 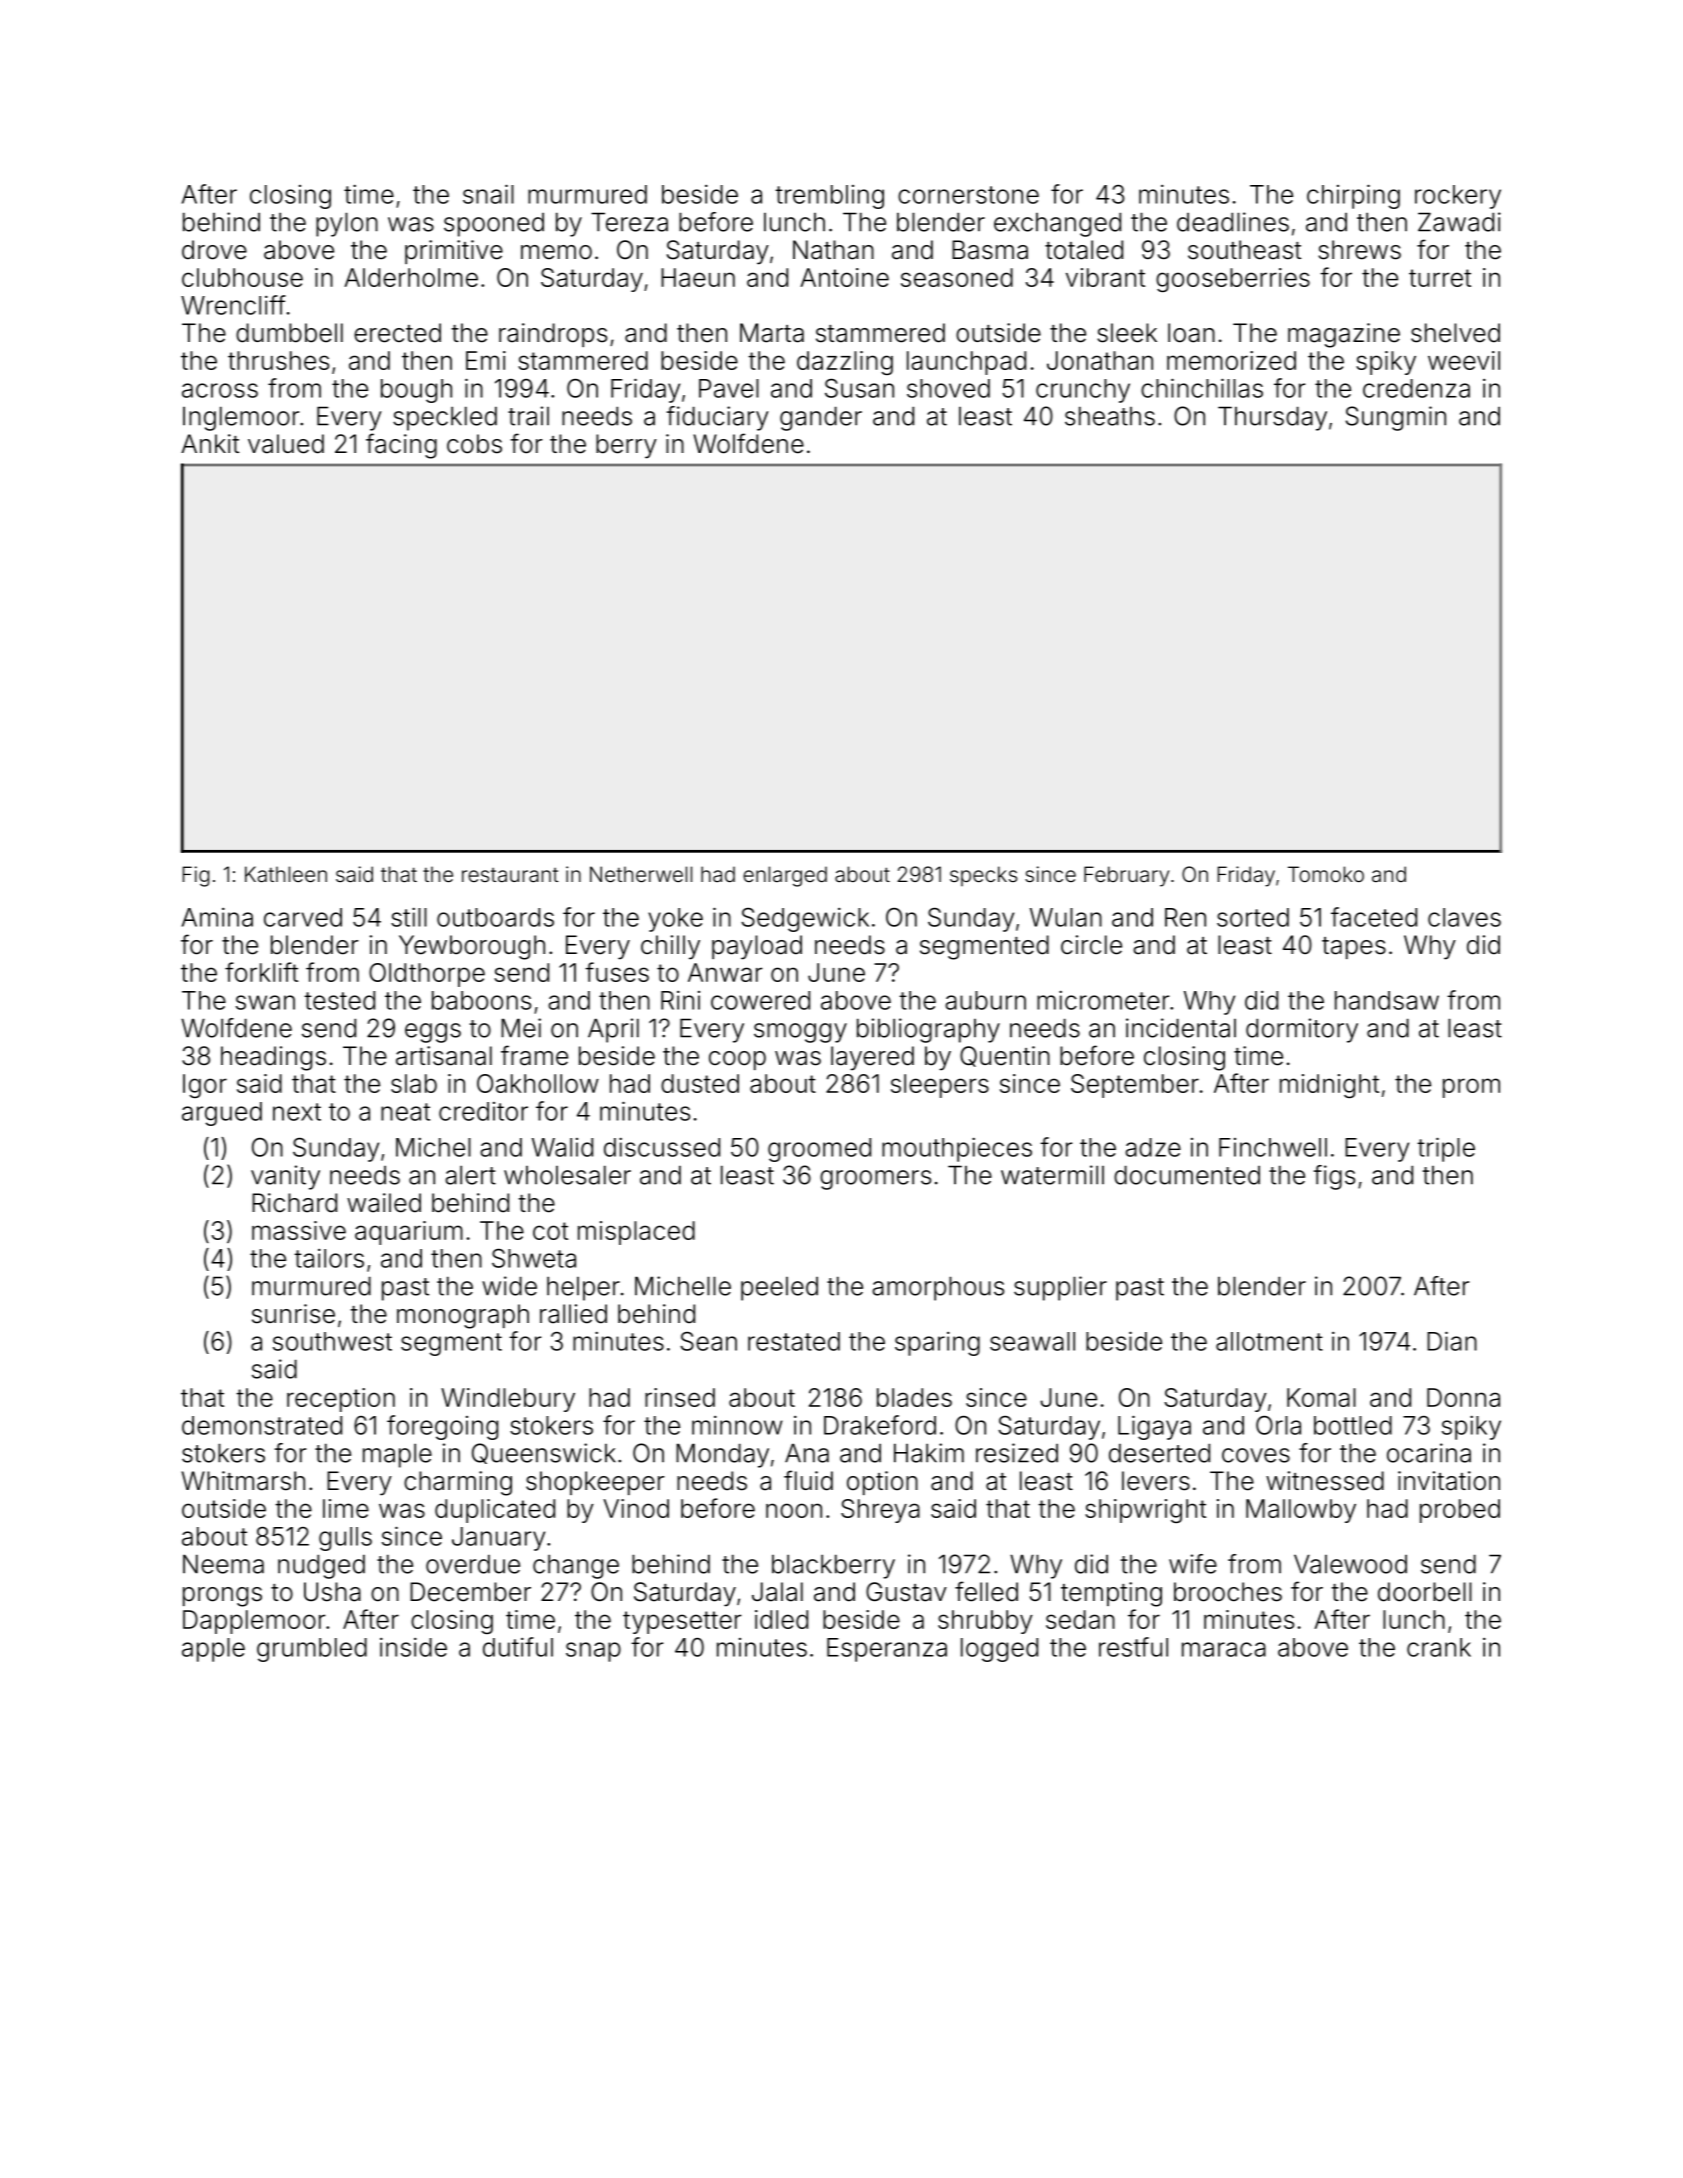 What do you see at coordinates (1359, 250) in the screenshot?
I see `shrews` at bounding box center [1359, 250].
